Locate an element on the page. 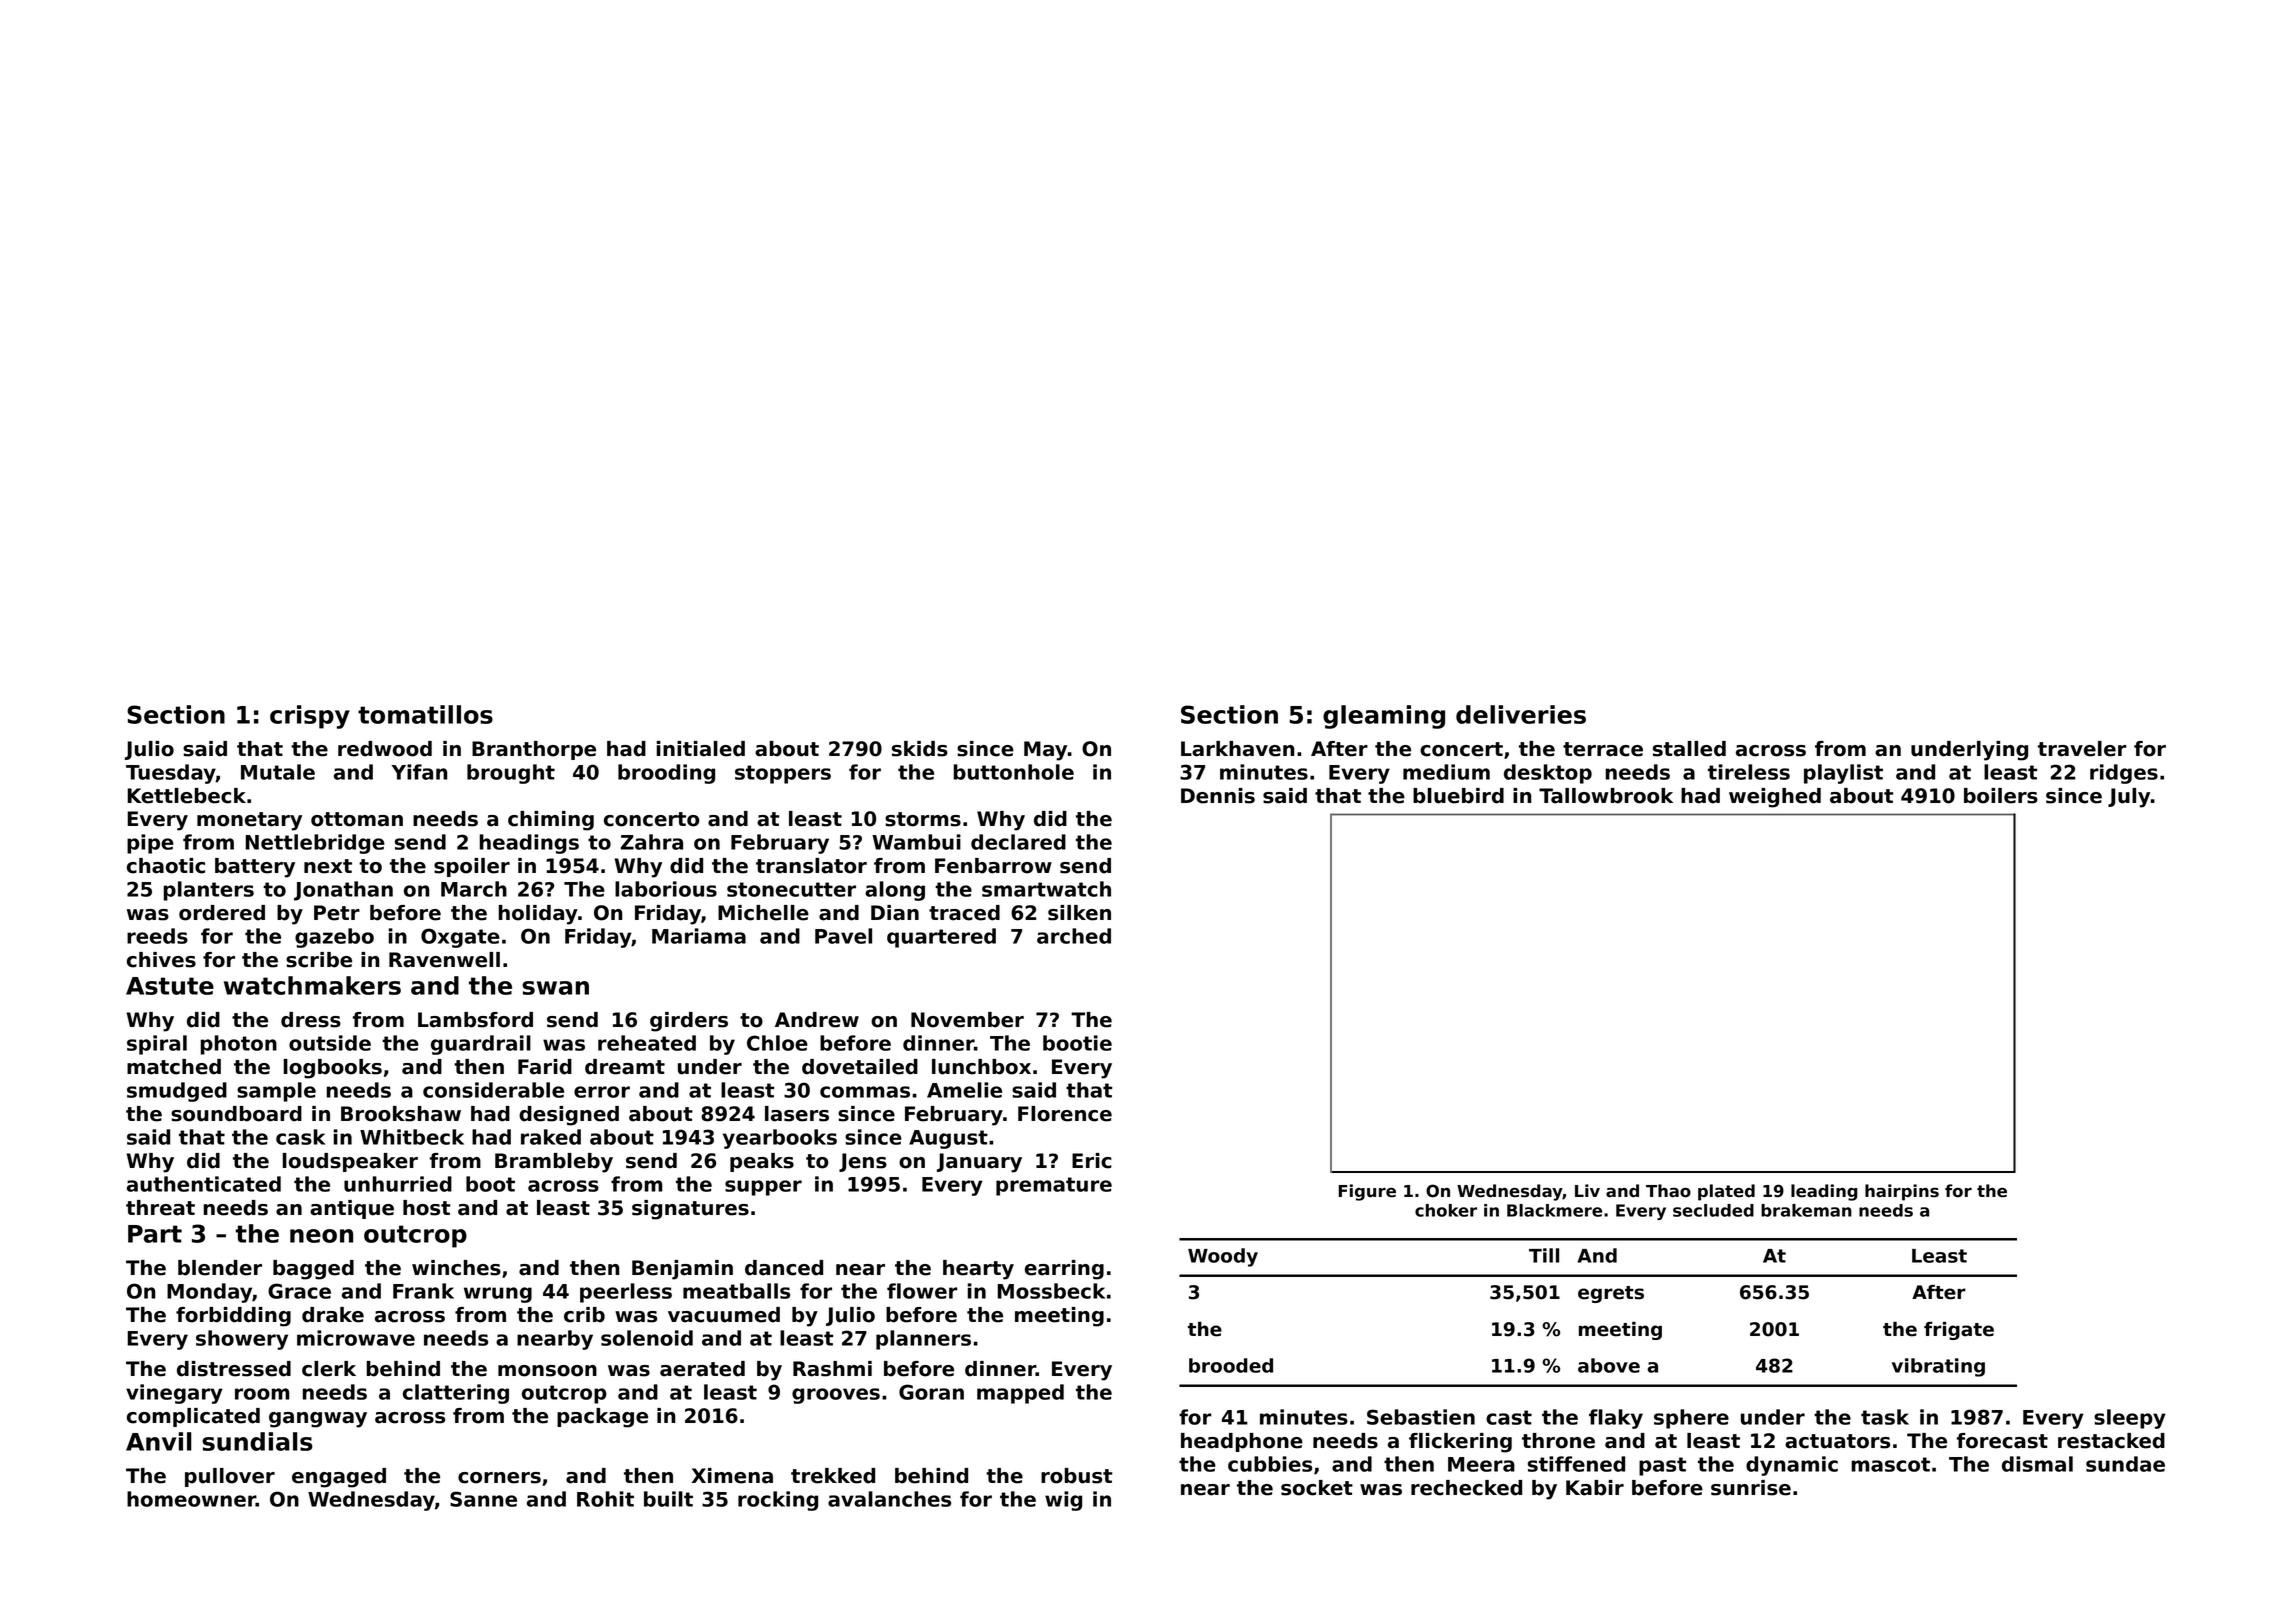  weighed is located at coordinates (1775, 798).
